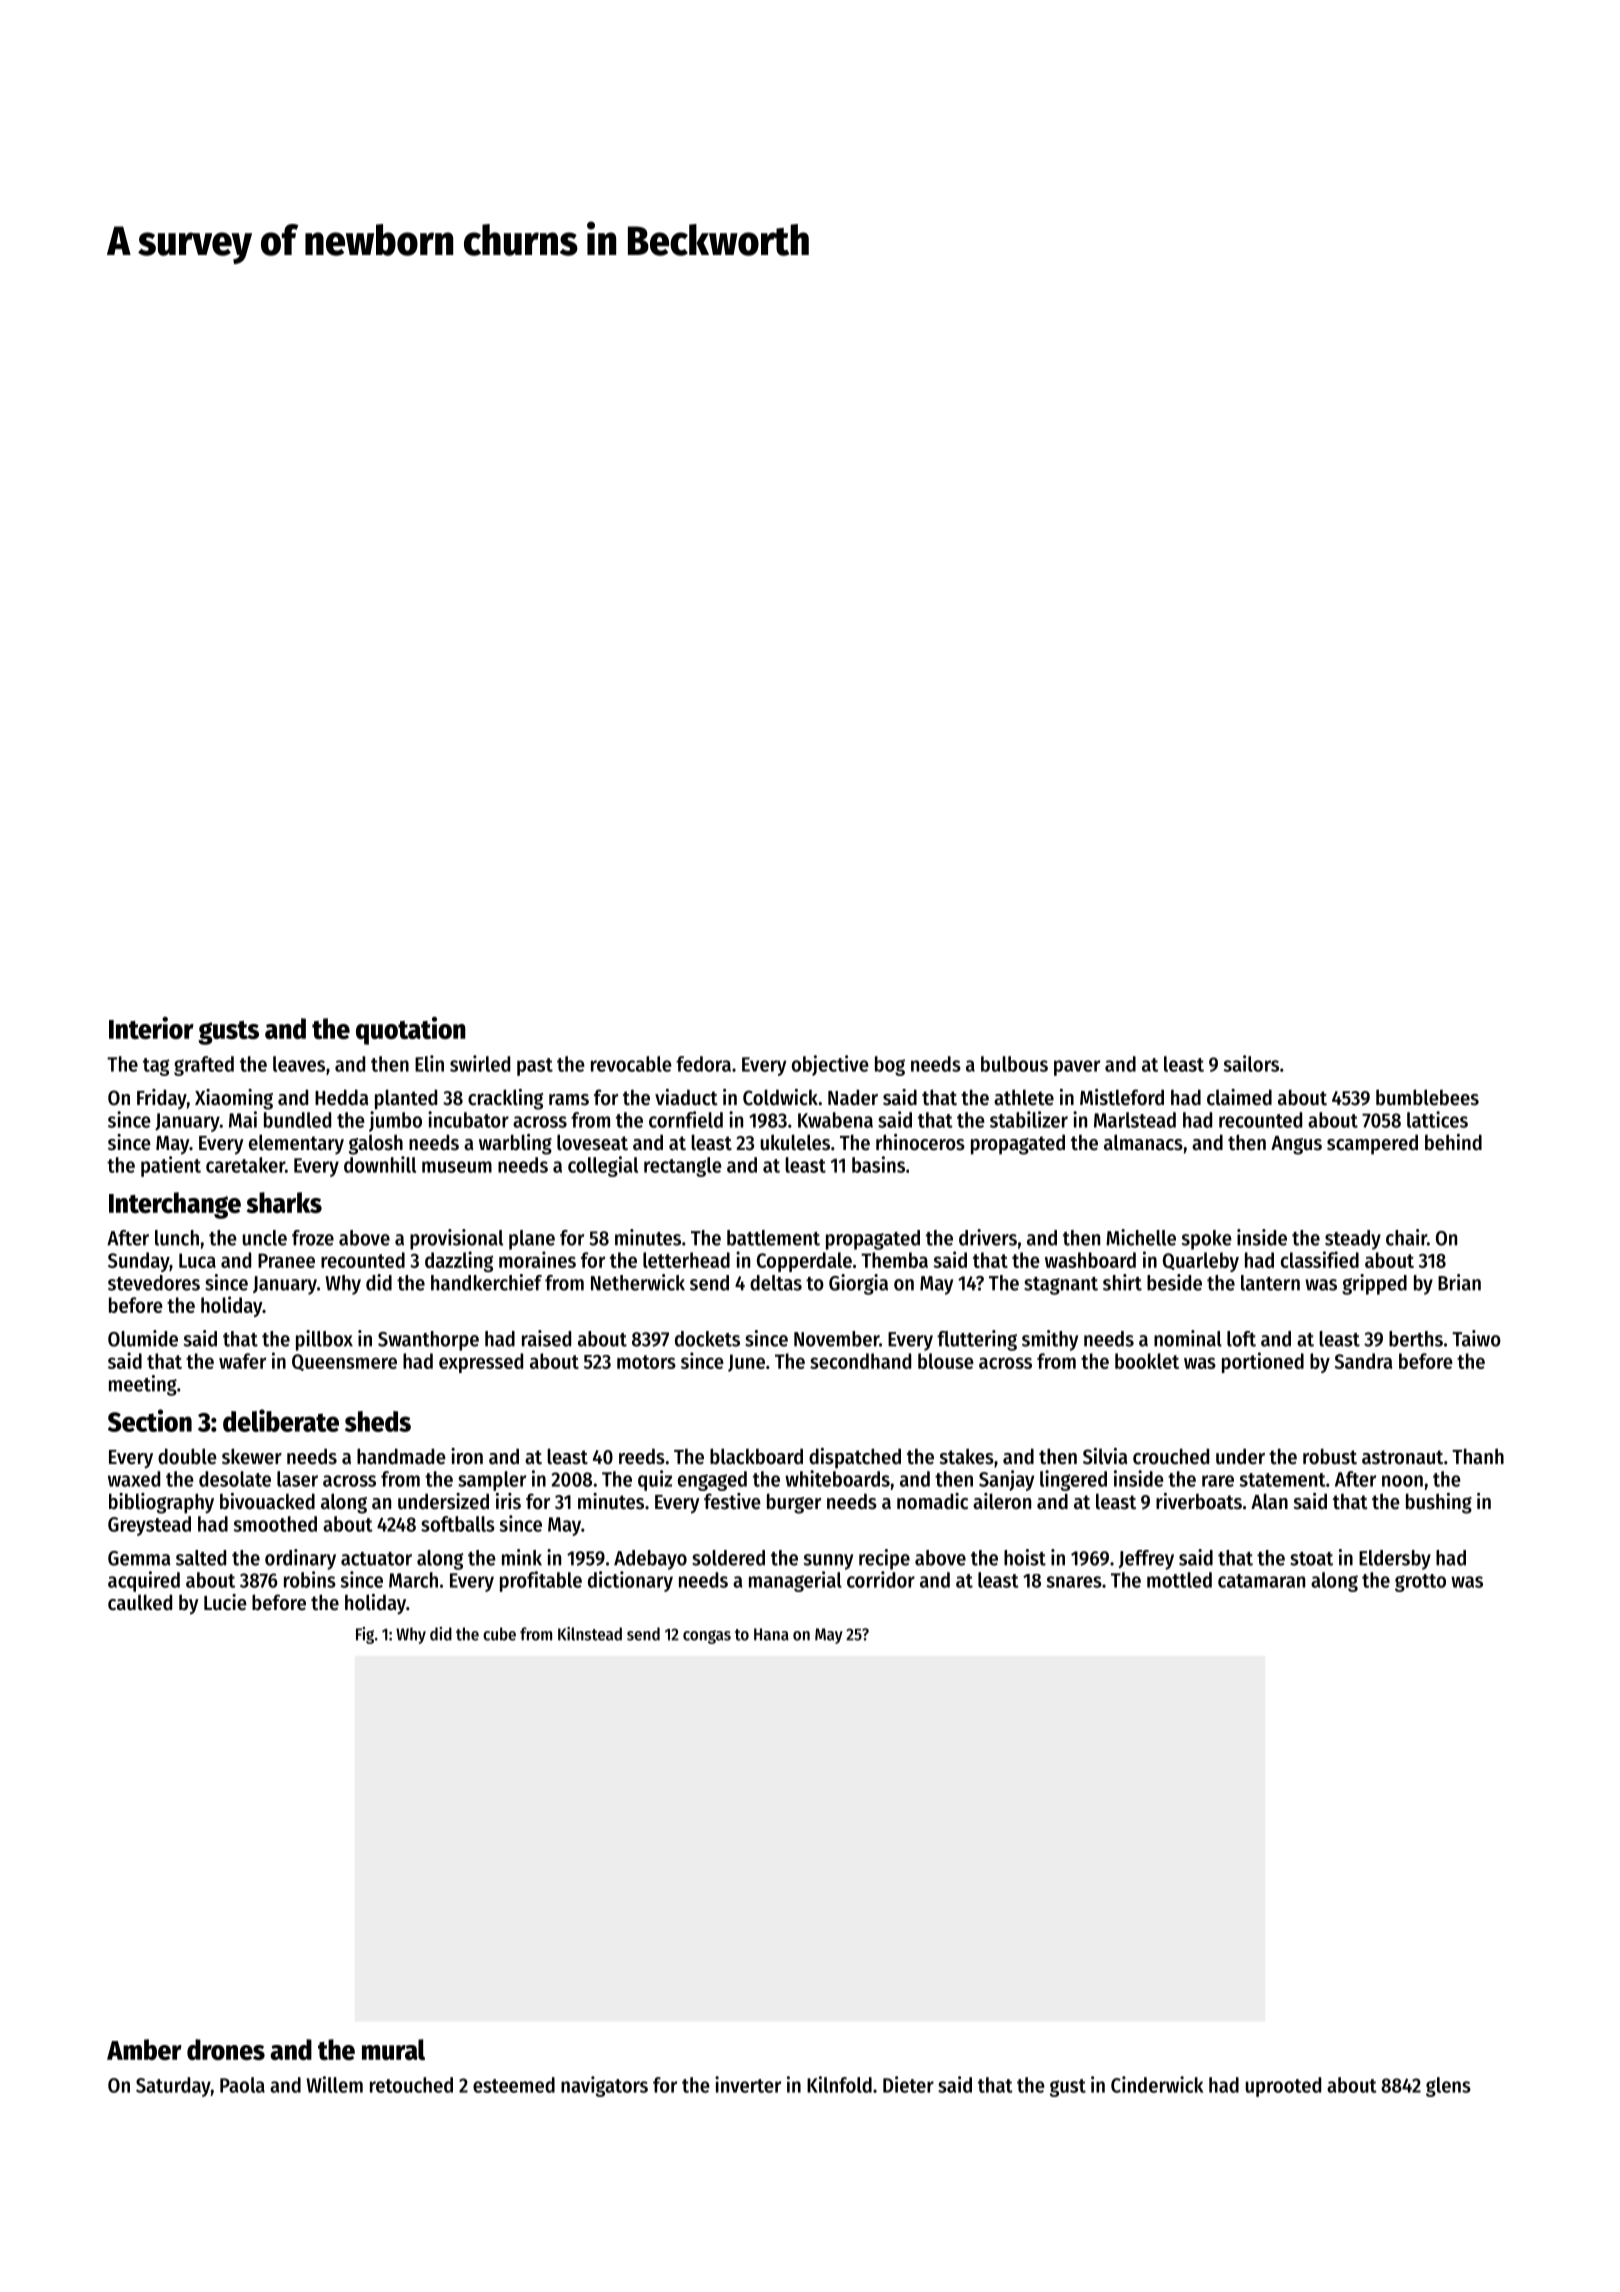  What do you see at coordinates (590, 1634) in the screenshot?
I see `Kilnstead` at bounding box center [590, 1634].
